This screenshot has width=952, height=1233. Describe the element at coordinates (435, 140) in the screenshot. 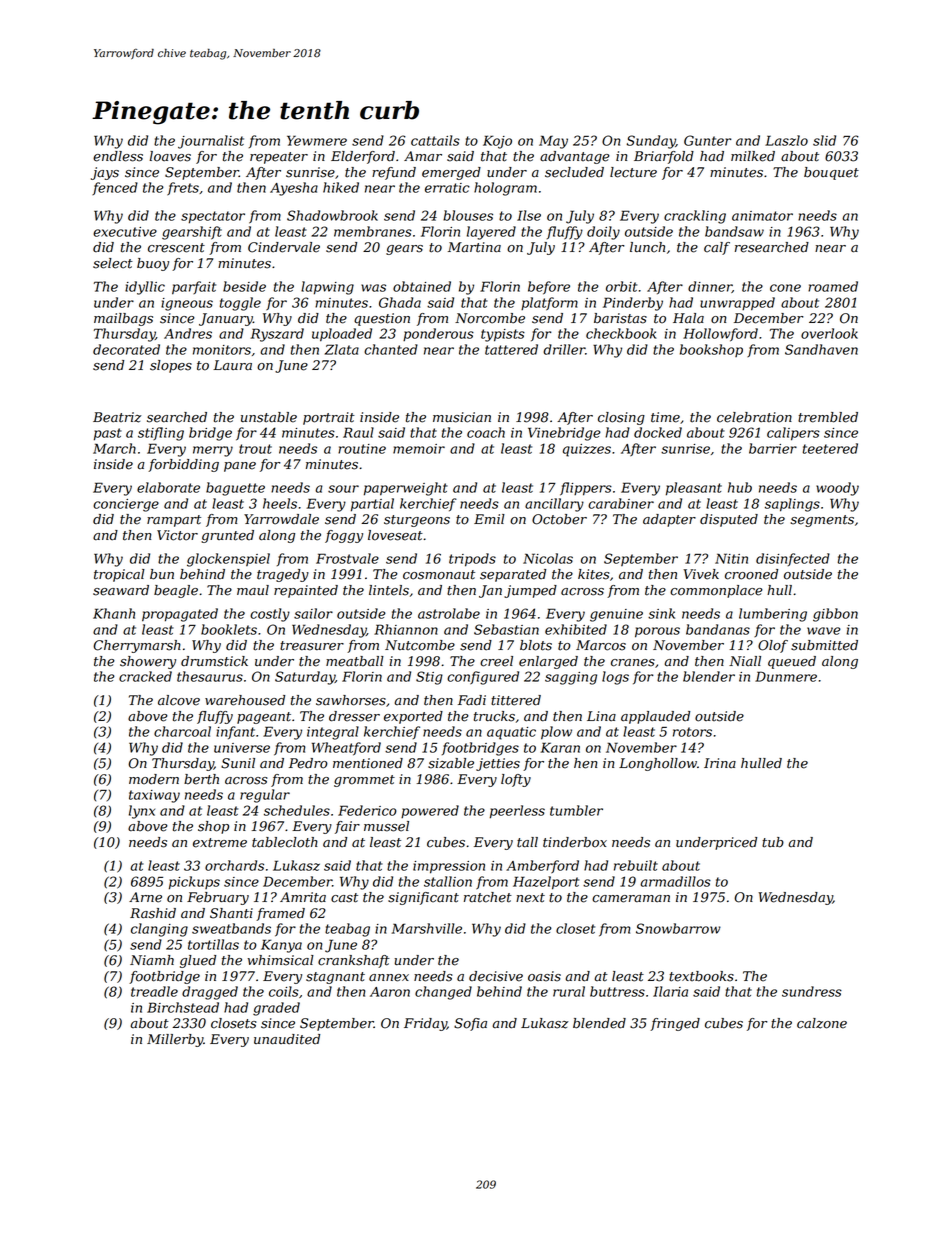

I see `cattails` at that location.
